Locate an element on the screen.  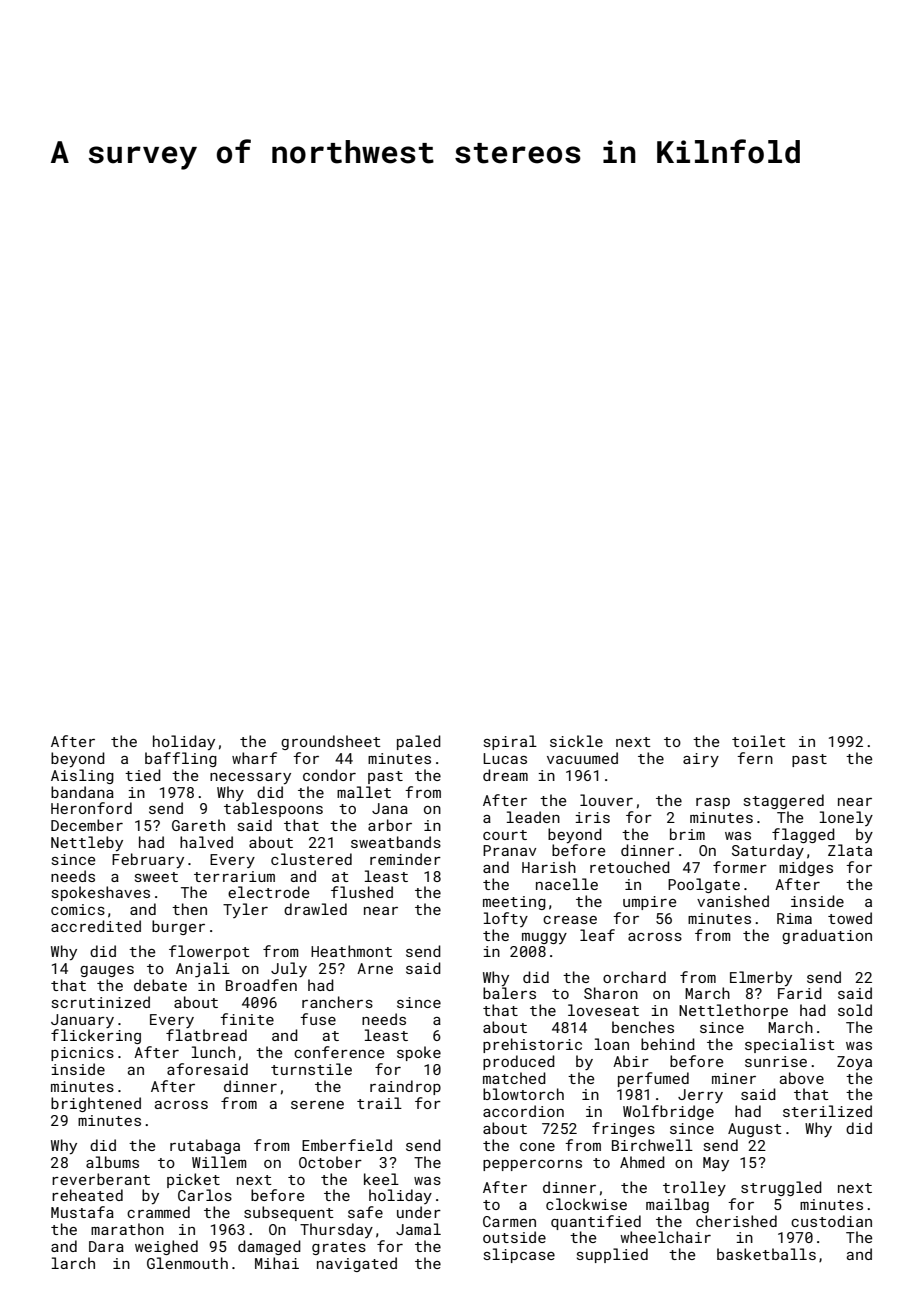
sweet is located at coordinates (156, 877).
